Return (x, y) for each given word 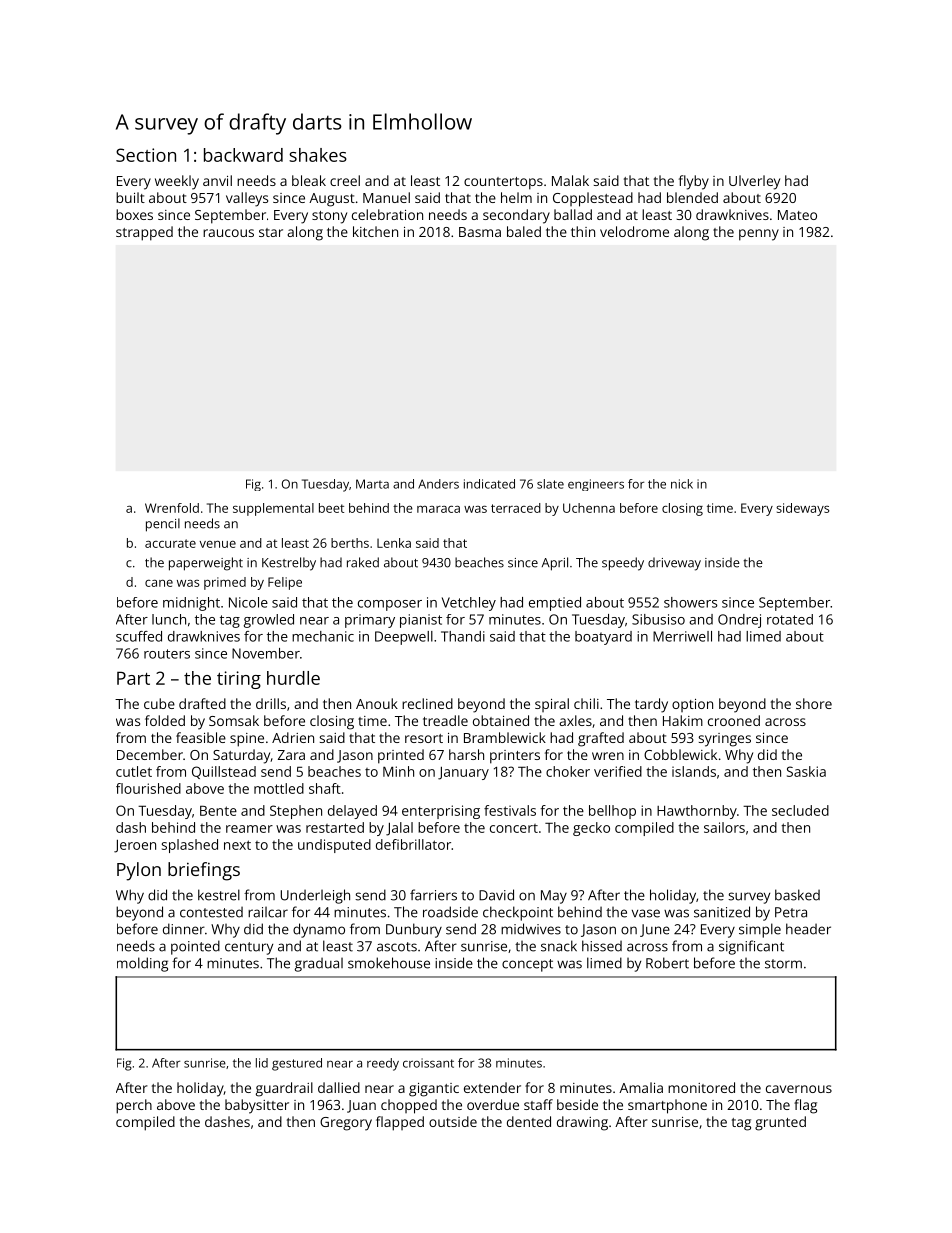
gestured (297, 1064)
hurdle (293, 678)
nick (682, 484)
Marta (372, 484)
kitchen (375, 231)
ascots (397, 947)
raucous (228, 233)
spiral (552, 705)
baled (524, 231)
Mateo (797, 215)
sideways (802, 509)
